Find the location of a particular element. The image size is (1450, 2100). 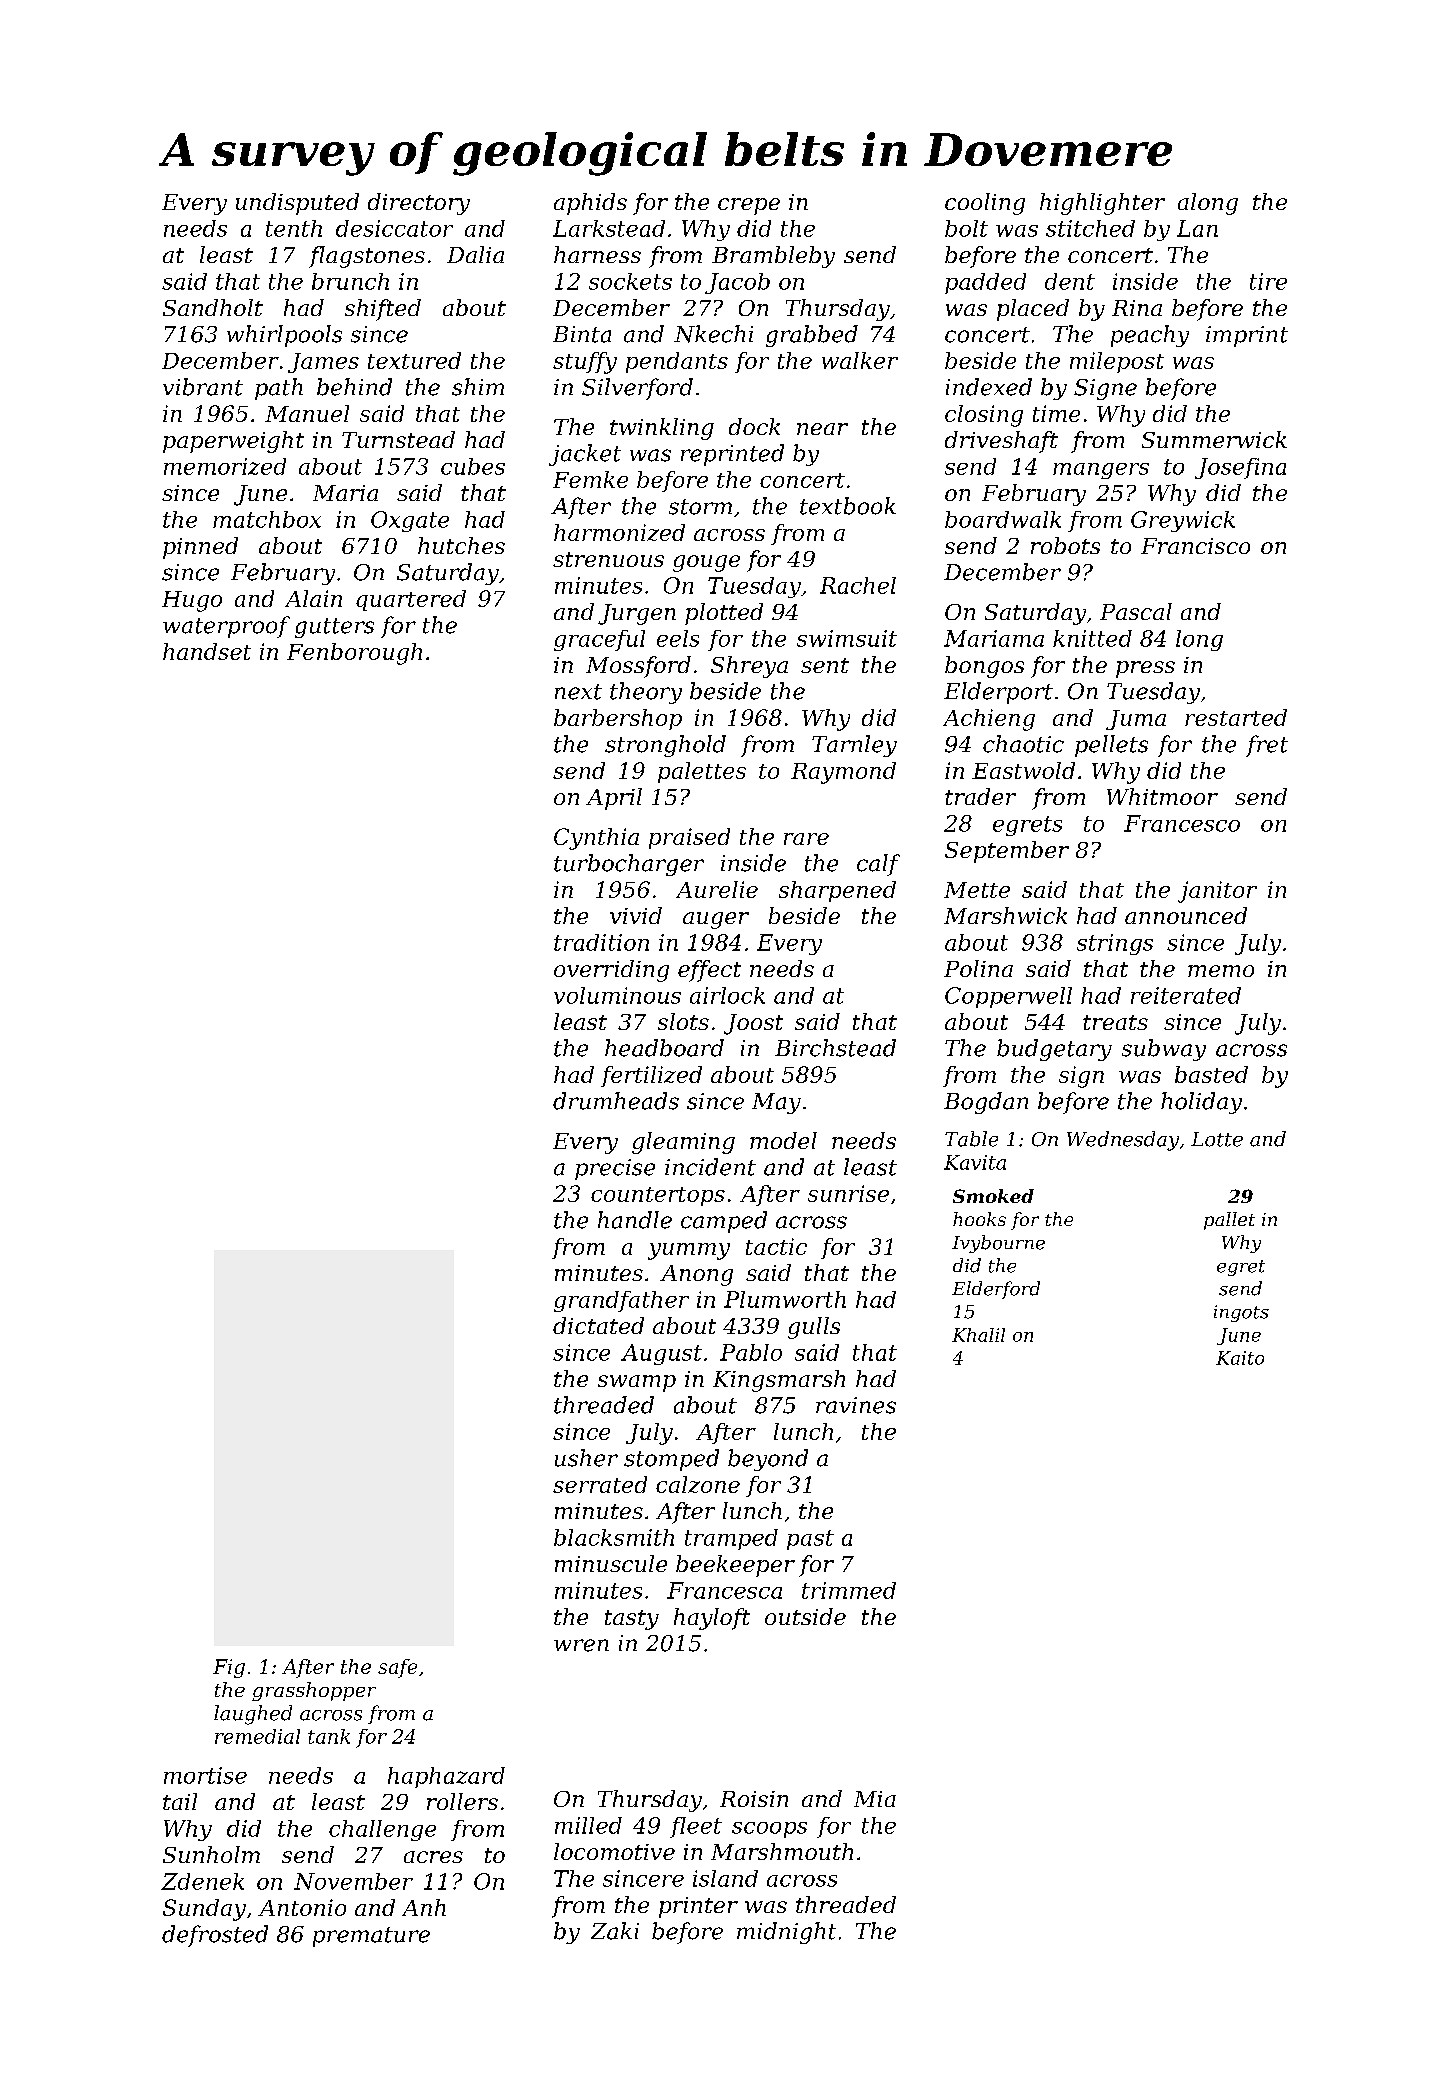

tradition is located at coordinates (601, 942).
